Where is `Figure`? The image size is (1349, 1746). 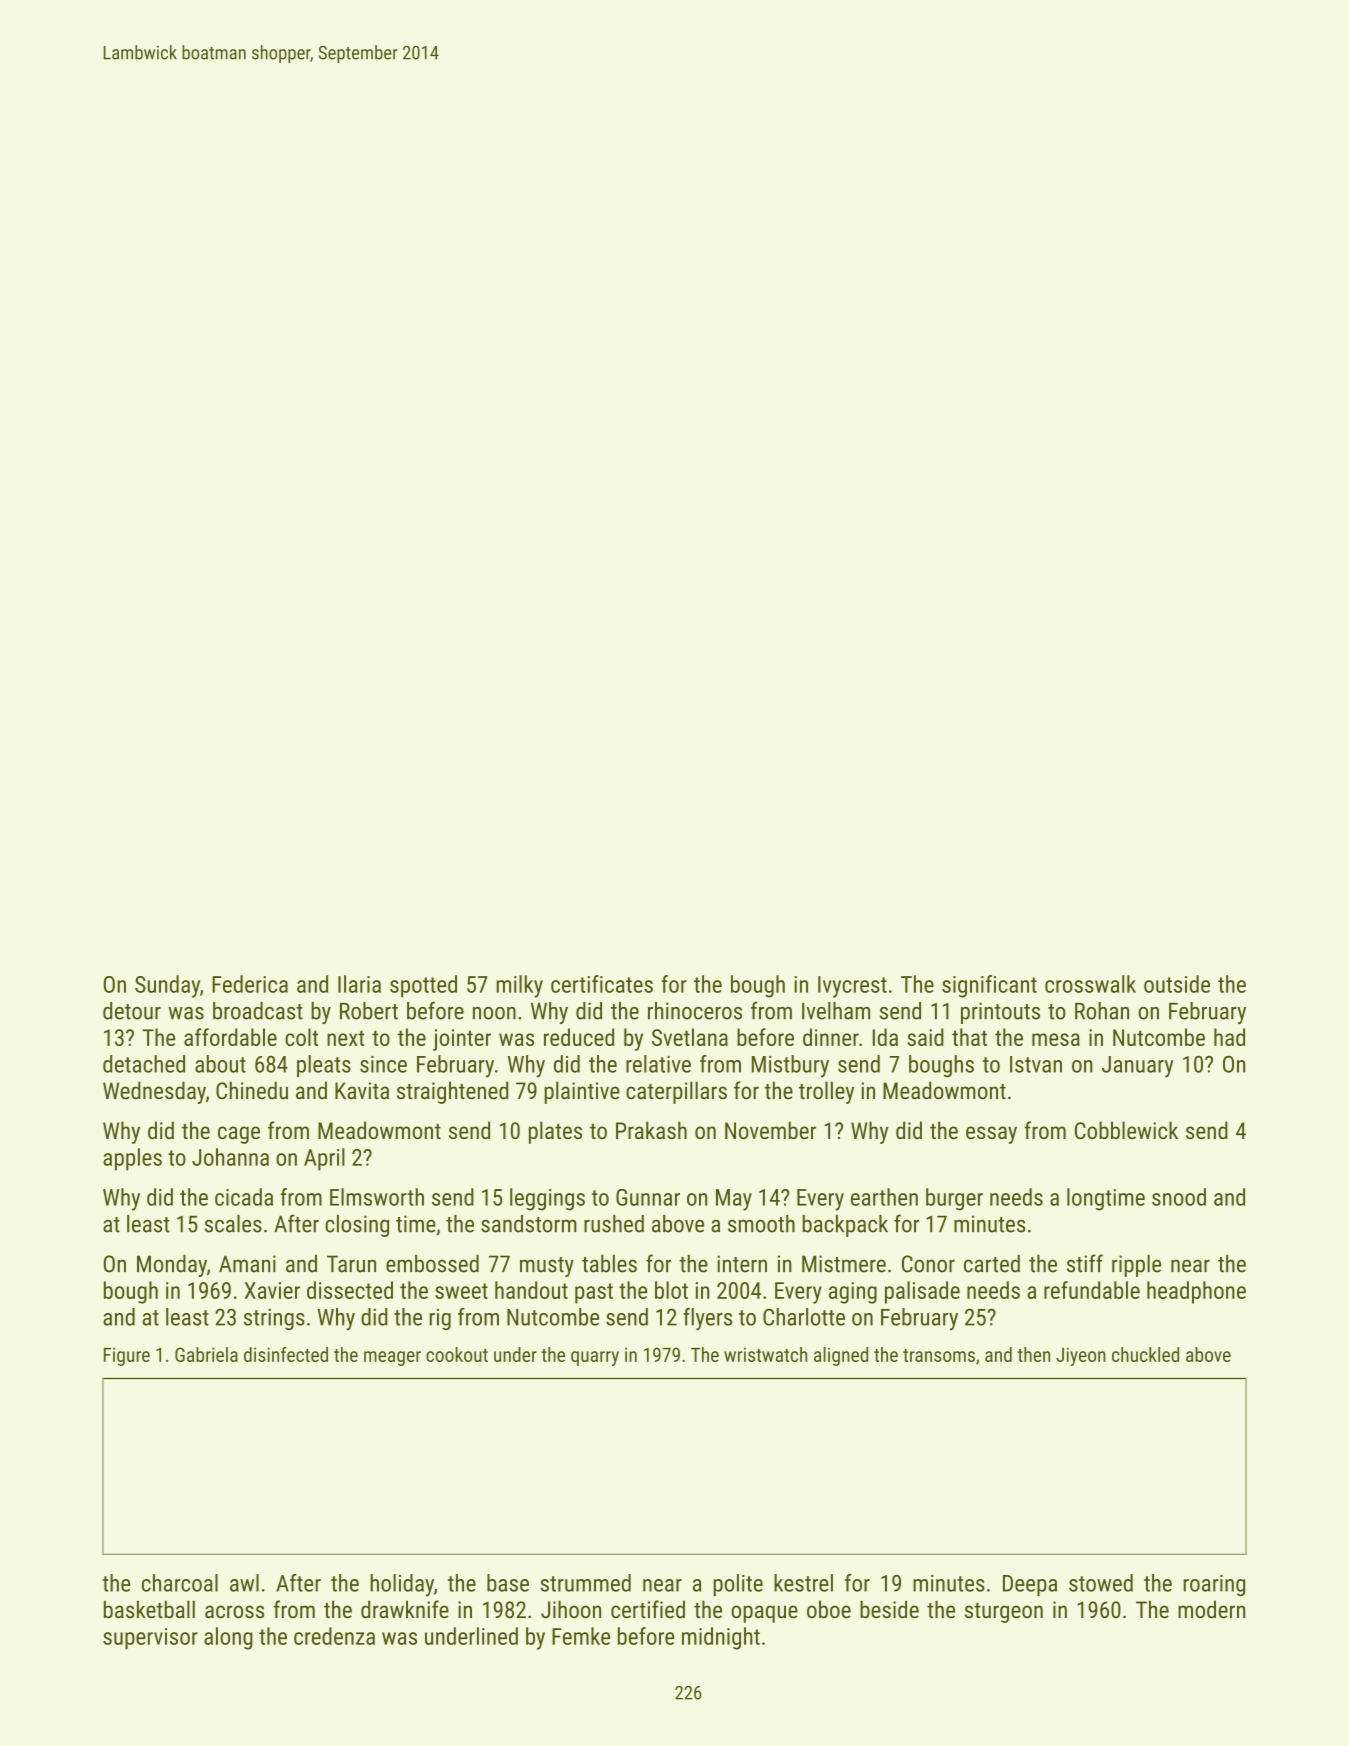 Figure is located at coordinates (127, 1357).
